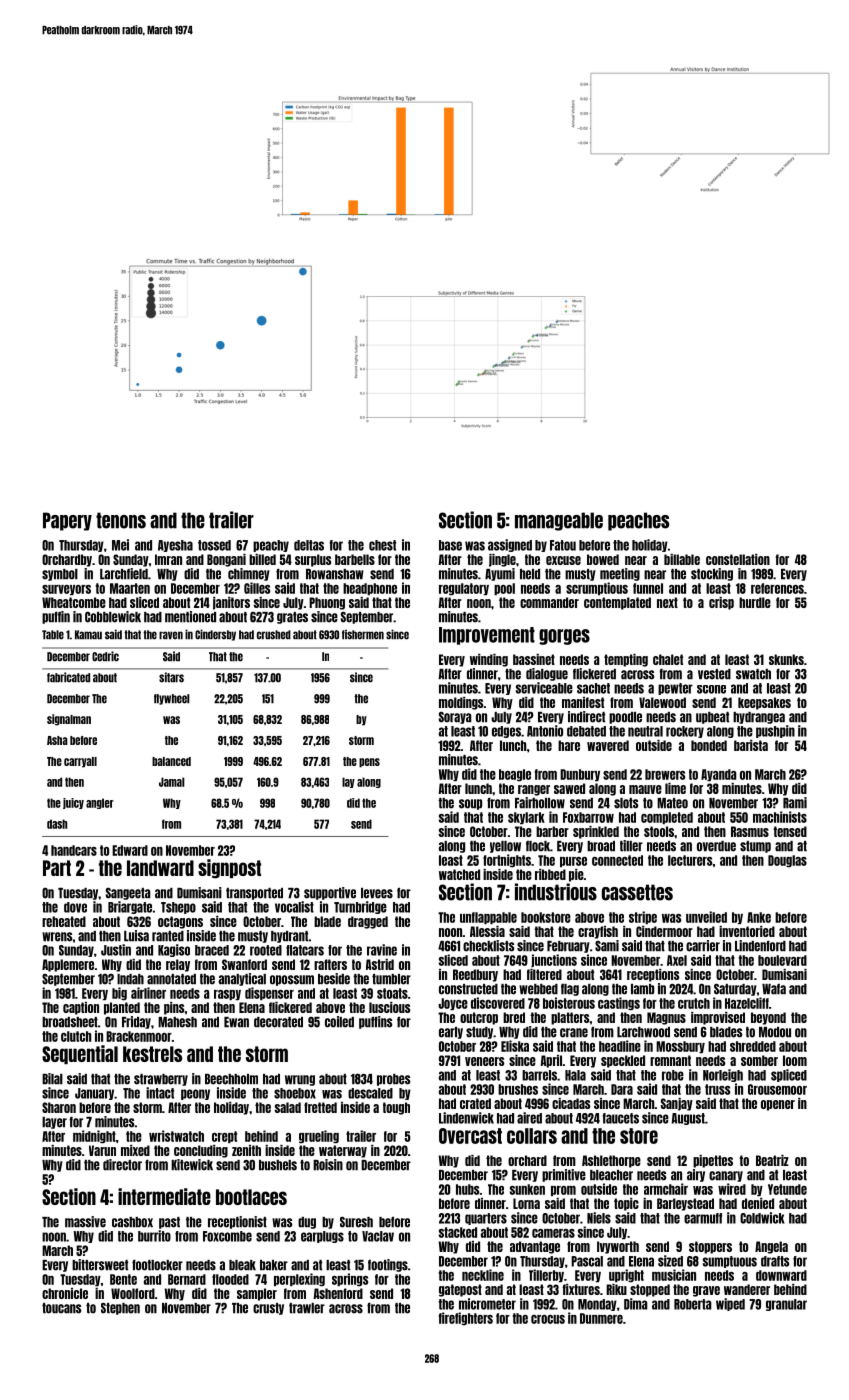 The image size is (849, 1400). Describe the element at coordinates (121, 520) in the screenshot. I see `tenons` at that location.
